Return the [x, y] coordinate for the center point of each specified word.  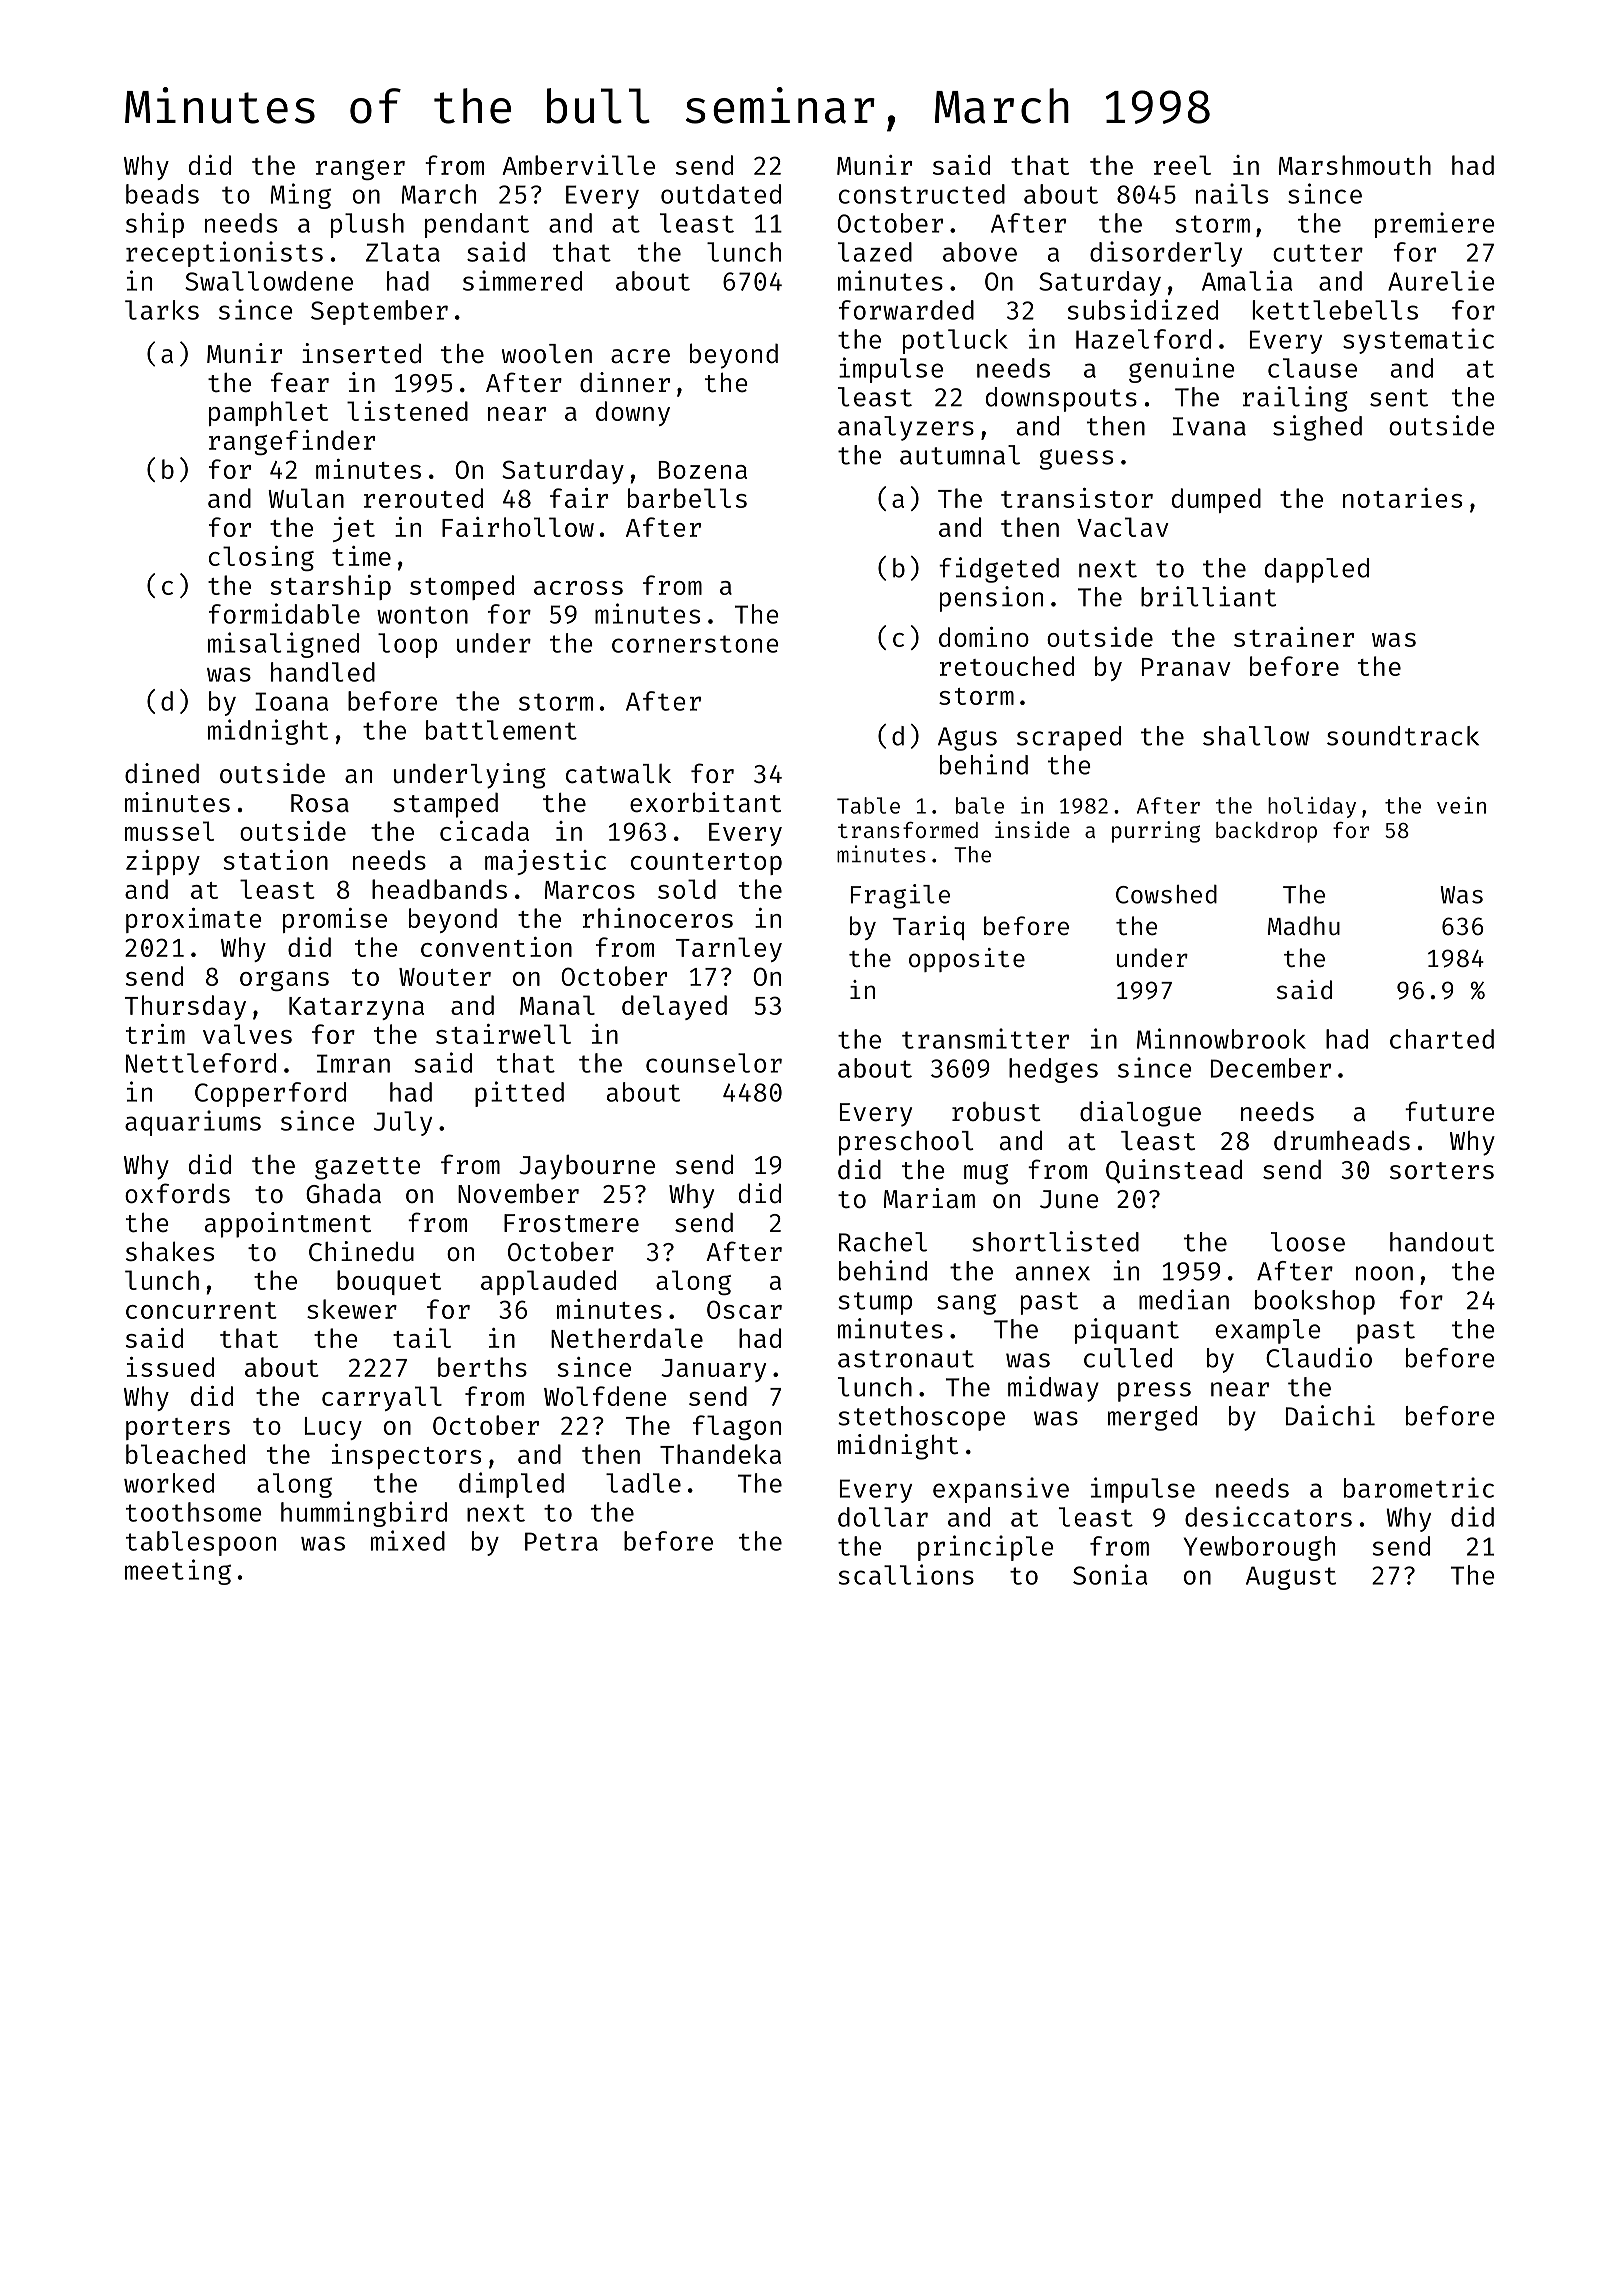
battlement [501, 730]
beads [162, 194]
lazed [875, 252]
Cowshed [1166, 894]
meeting [178, 1572]
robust [996, 1112]
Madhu [1304, 925]
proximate [194, 920]
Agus [967, 739]
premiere [1435, 225]
